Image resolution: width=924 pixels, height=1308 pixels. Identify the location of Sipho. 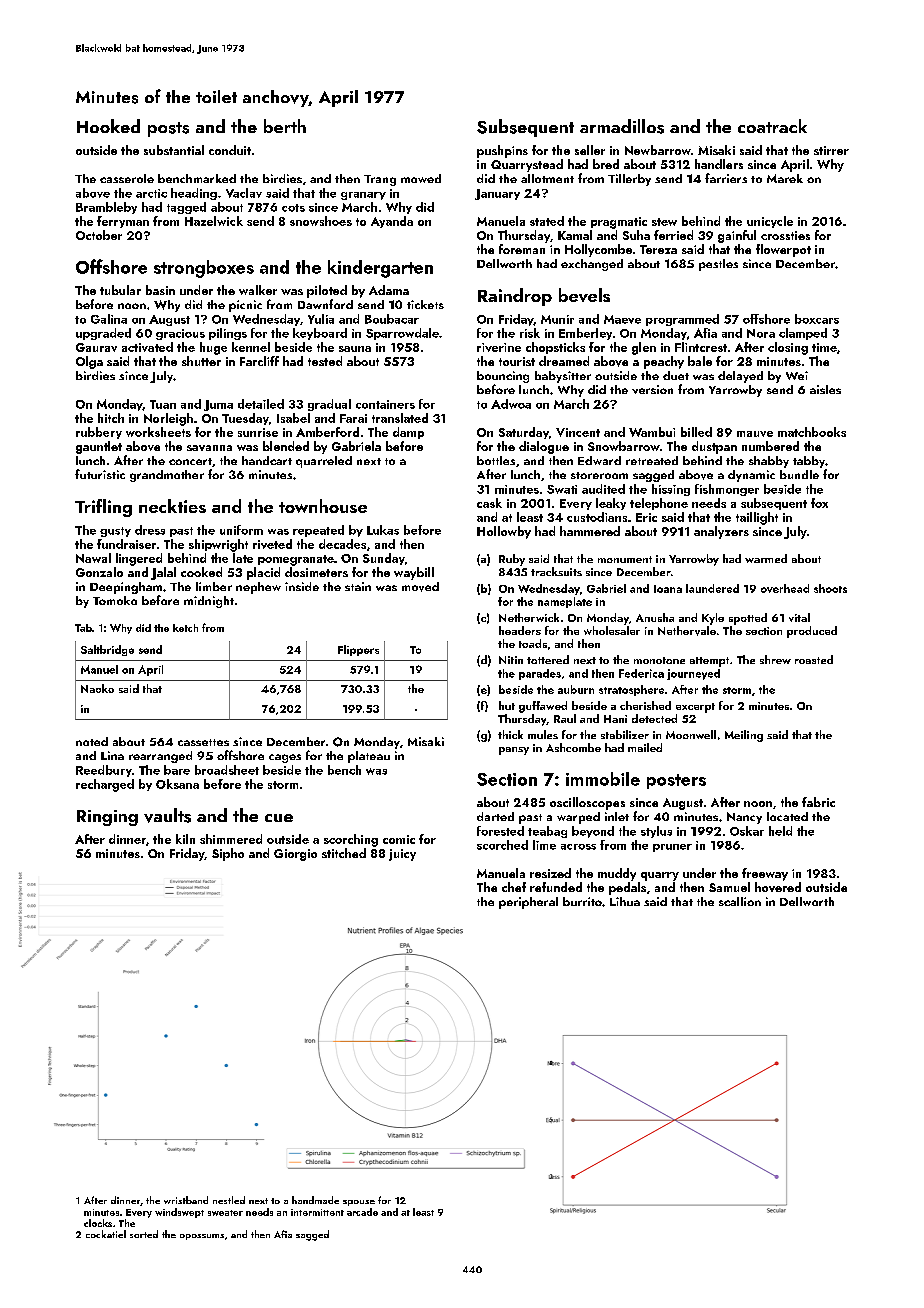
(228, 854).
